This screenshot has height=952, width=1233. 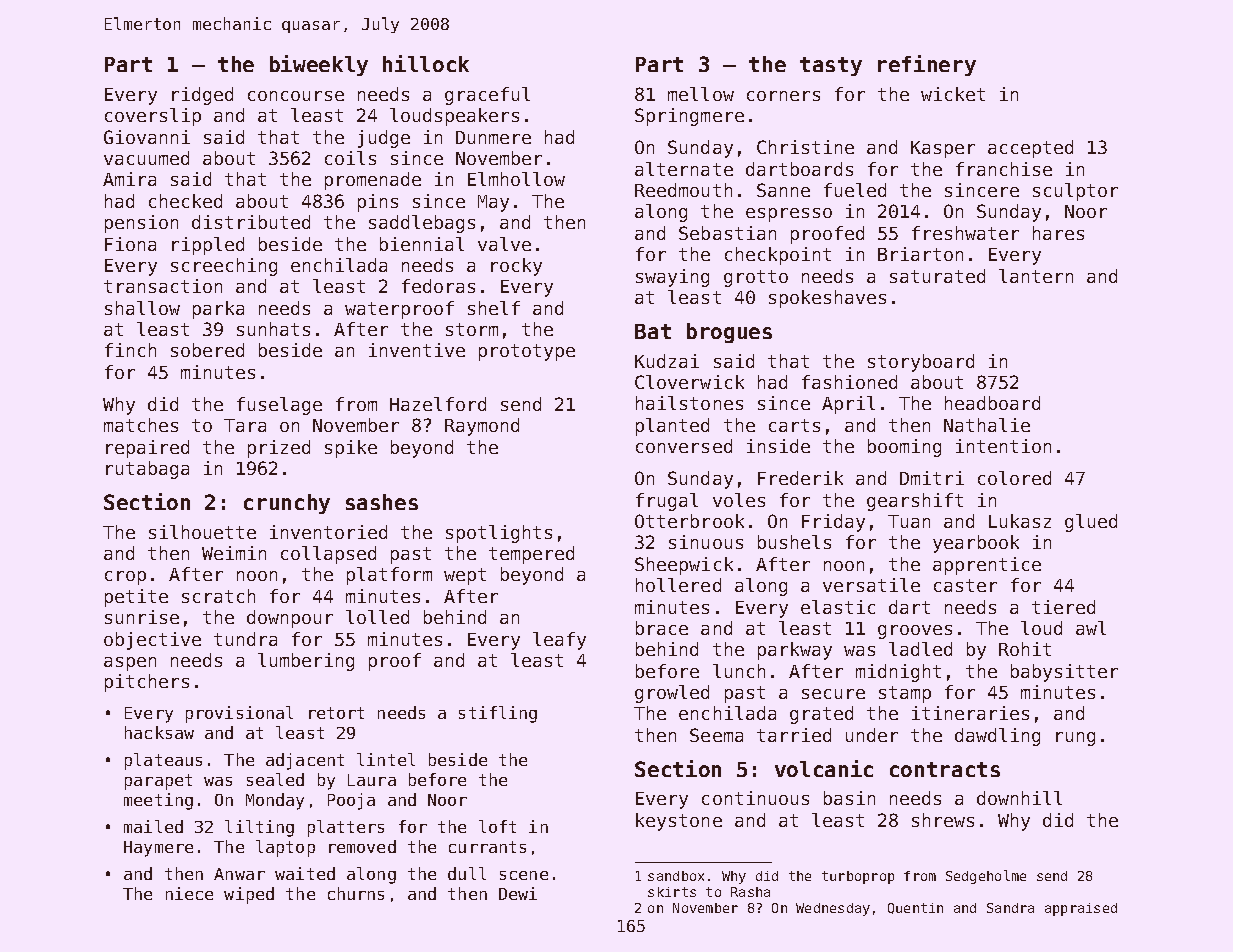 I want to click on wiped, so click(x=249, y=895).
